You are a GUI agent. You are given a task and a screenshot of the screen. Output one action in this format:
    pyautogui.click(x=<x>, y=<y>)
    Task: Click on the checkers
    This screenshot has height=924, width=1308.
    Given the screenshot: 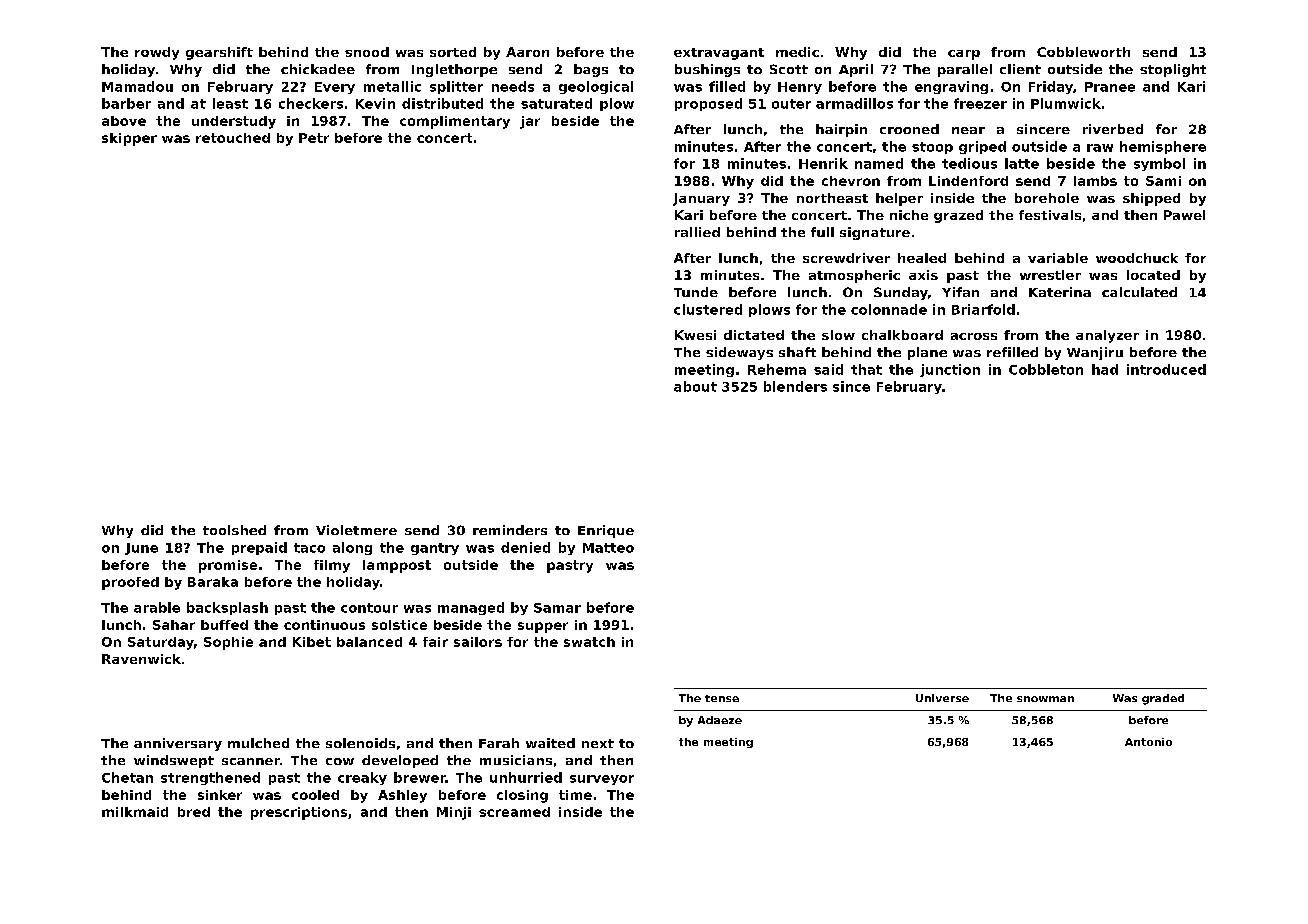 What is the action you would take?
    pyautogui.click(x=311, y=103)
